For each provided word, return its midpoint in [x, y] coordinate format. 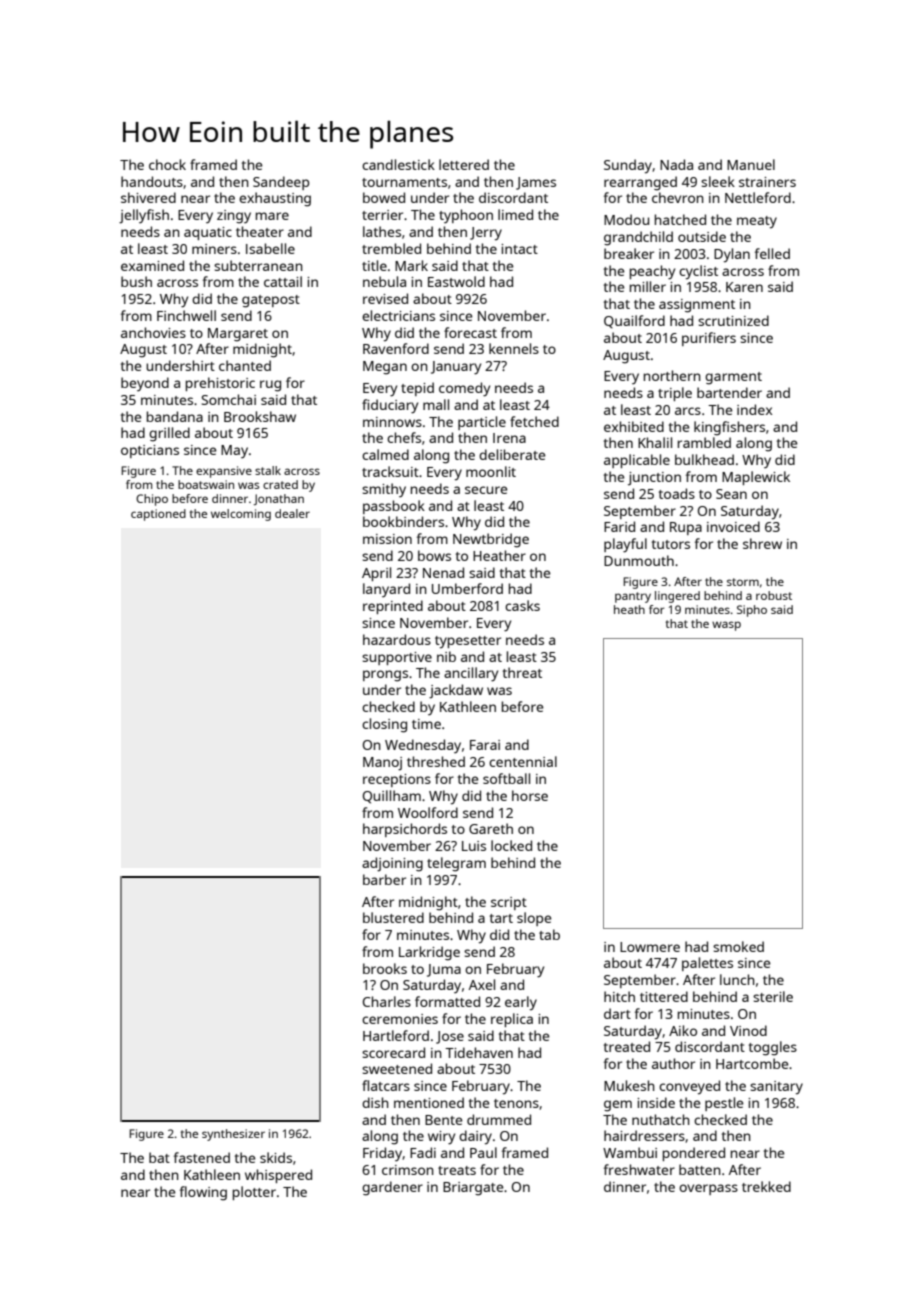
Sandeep [281, 183]
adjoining [392, 864]
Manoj [382, 764]
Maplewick [756, 478]
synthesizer [233, 1135]
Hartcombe [752, 1063]
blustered [393, 917]
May [234, 452]
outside [702, 236]
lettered [464, 164]
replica [512, 1020]
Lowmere [650, 947]
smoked [738, 946]
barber [384, 879]
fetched [534, 421]
